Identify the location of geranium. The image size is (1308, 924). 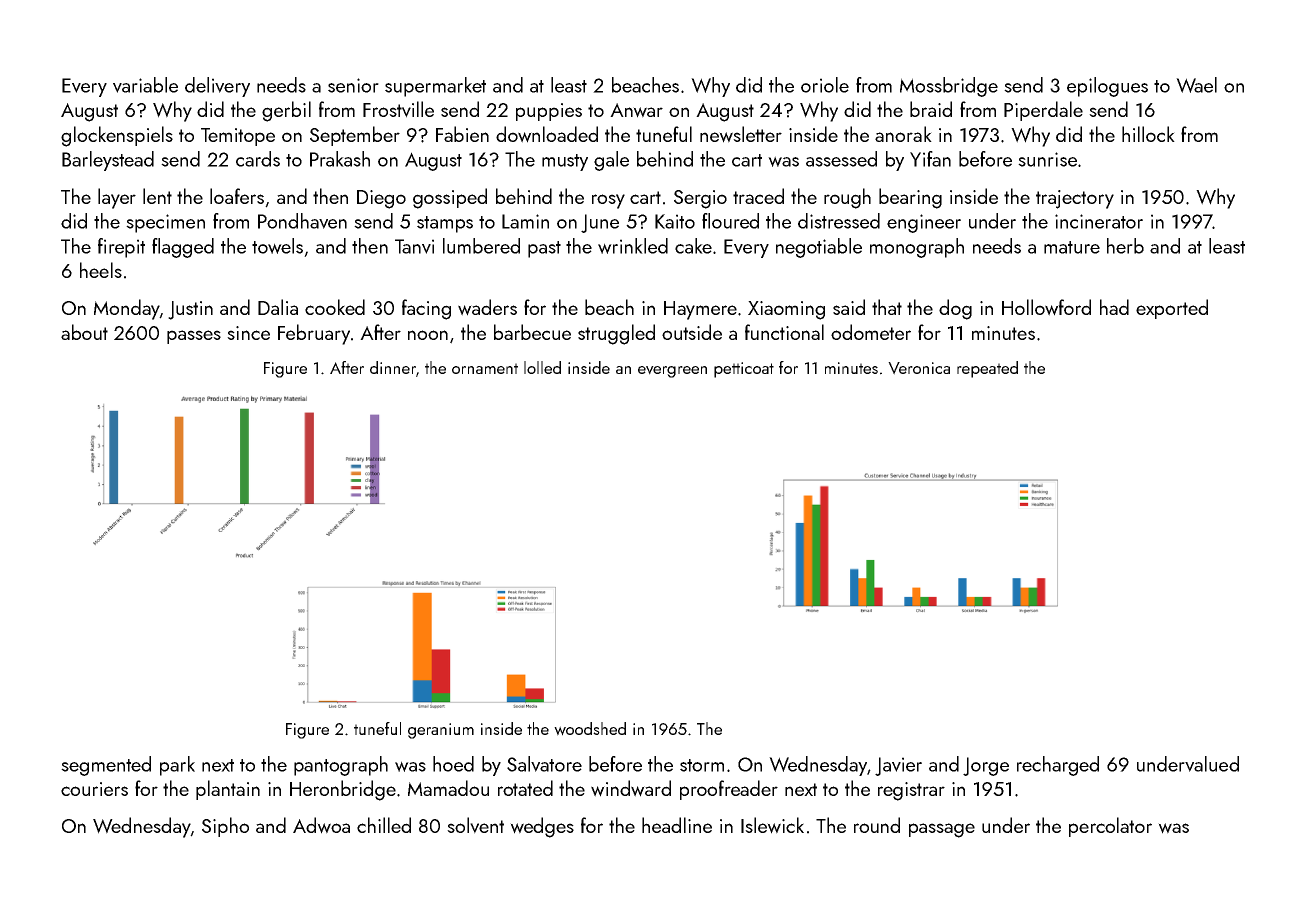
(441, 731).
